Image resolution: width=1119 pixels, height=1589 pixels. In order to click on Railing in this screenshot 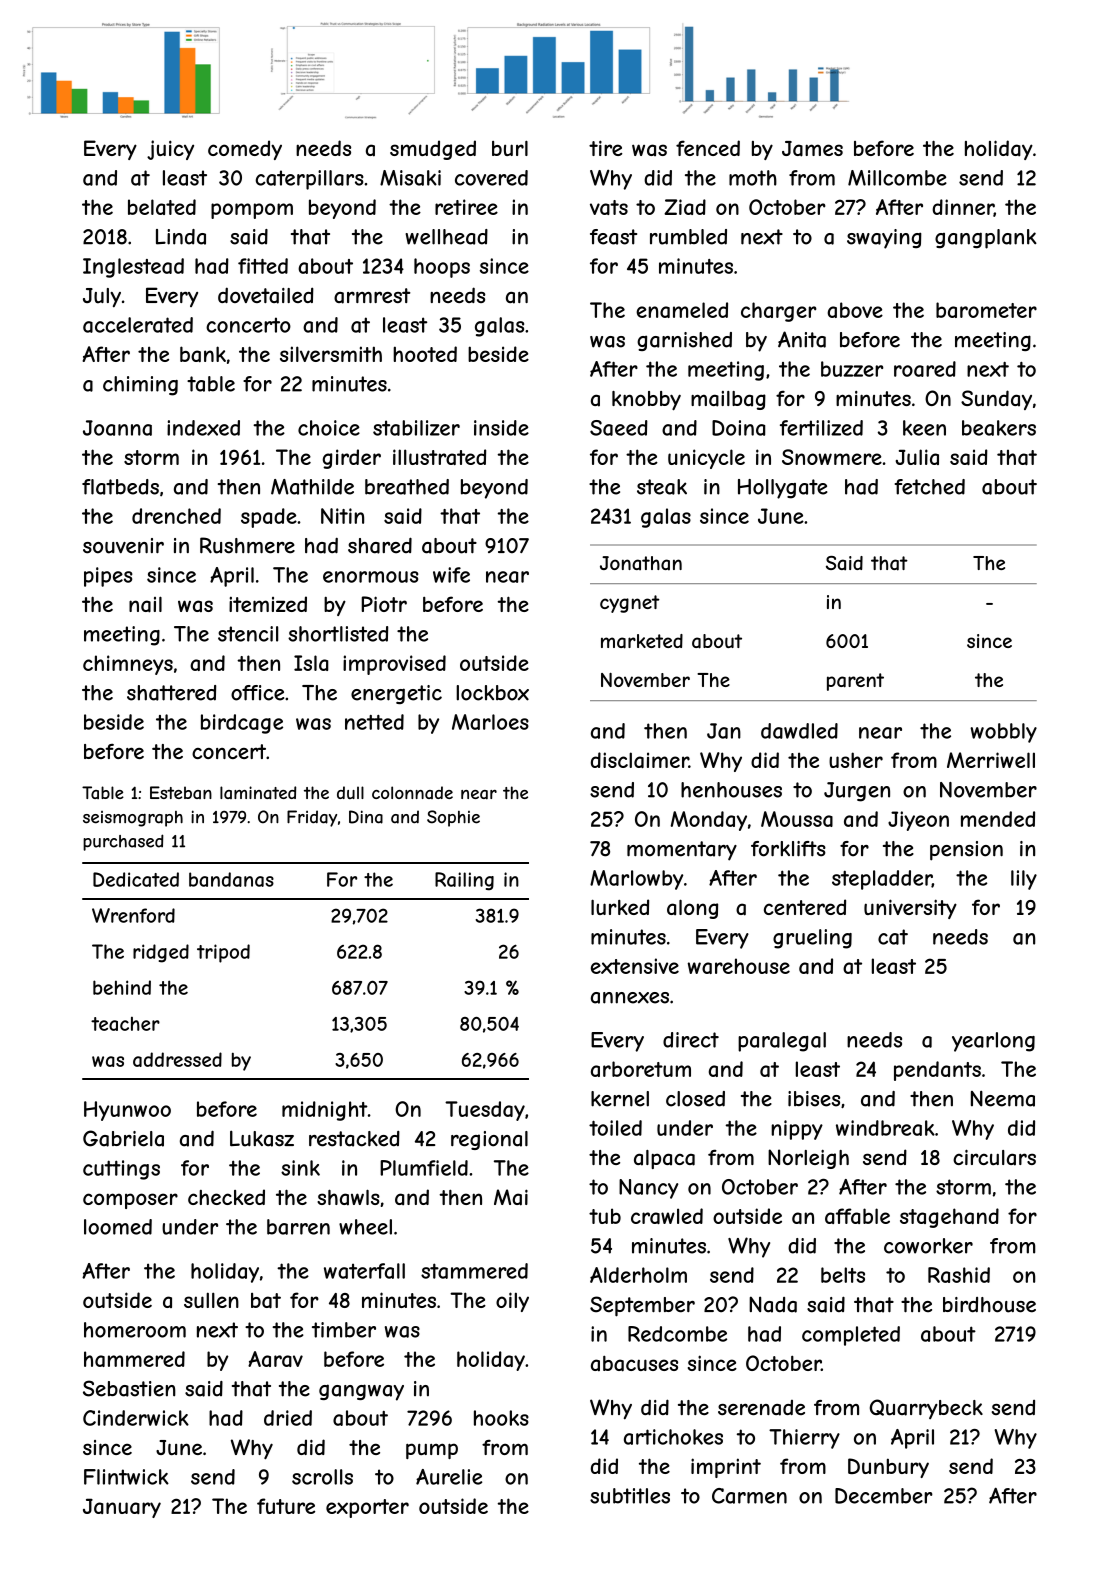, I will do `click(464, 881)`.
